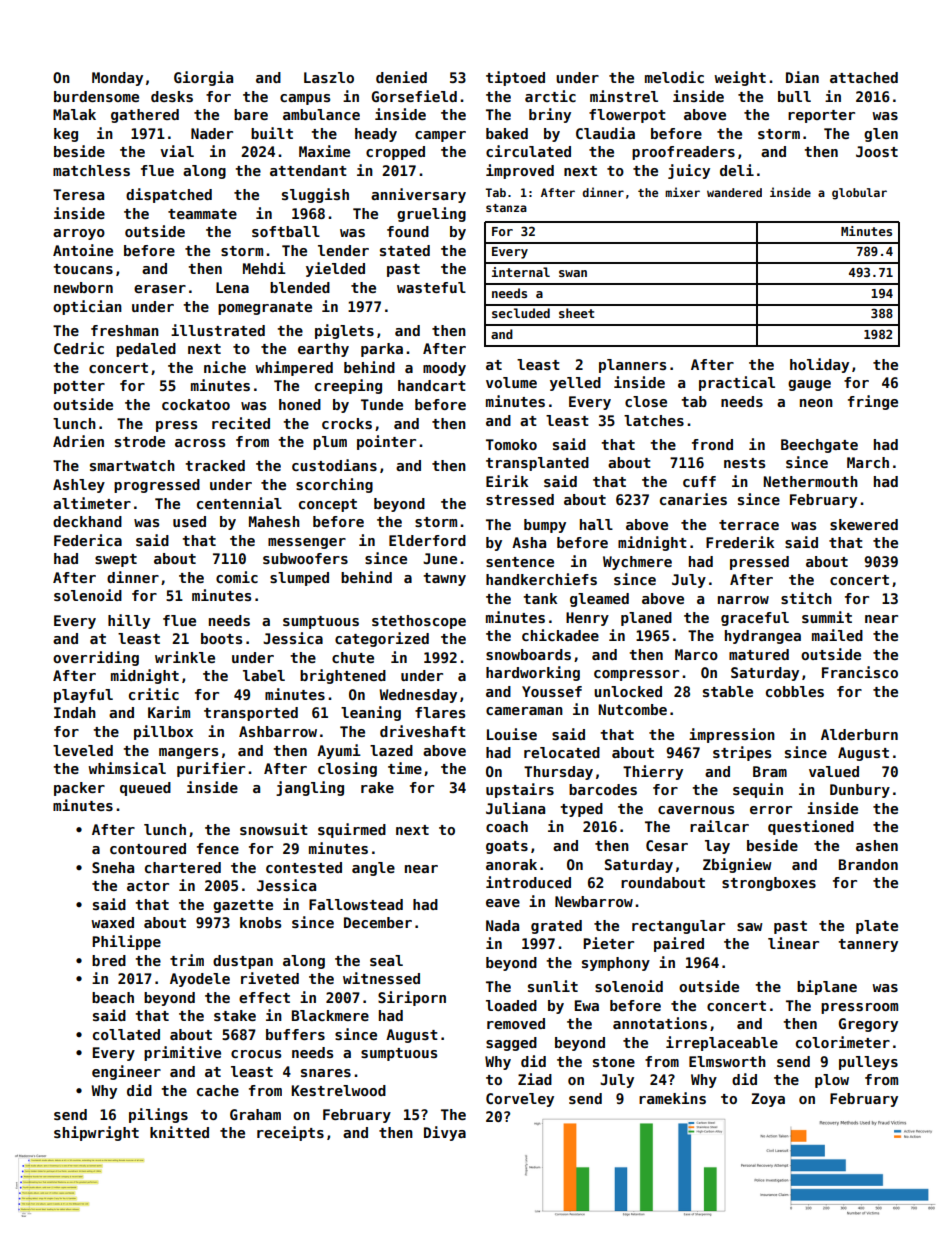 Image resolution: width=952 pixels, height=1233 pixels. I want to click on attached, so click(864, 77).
